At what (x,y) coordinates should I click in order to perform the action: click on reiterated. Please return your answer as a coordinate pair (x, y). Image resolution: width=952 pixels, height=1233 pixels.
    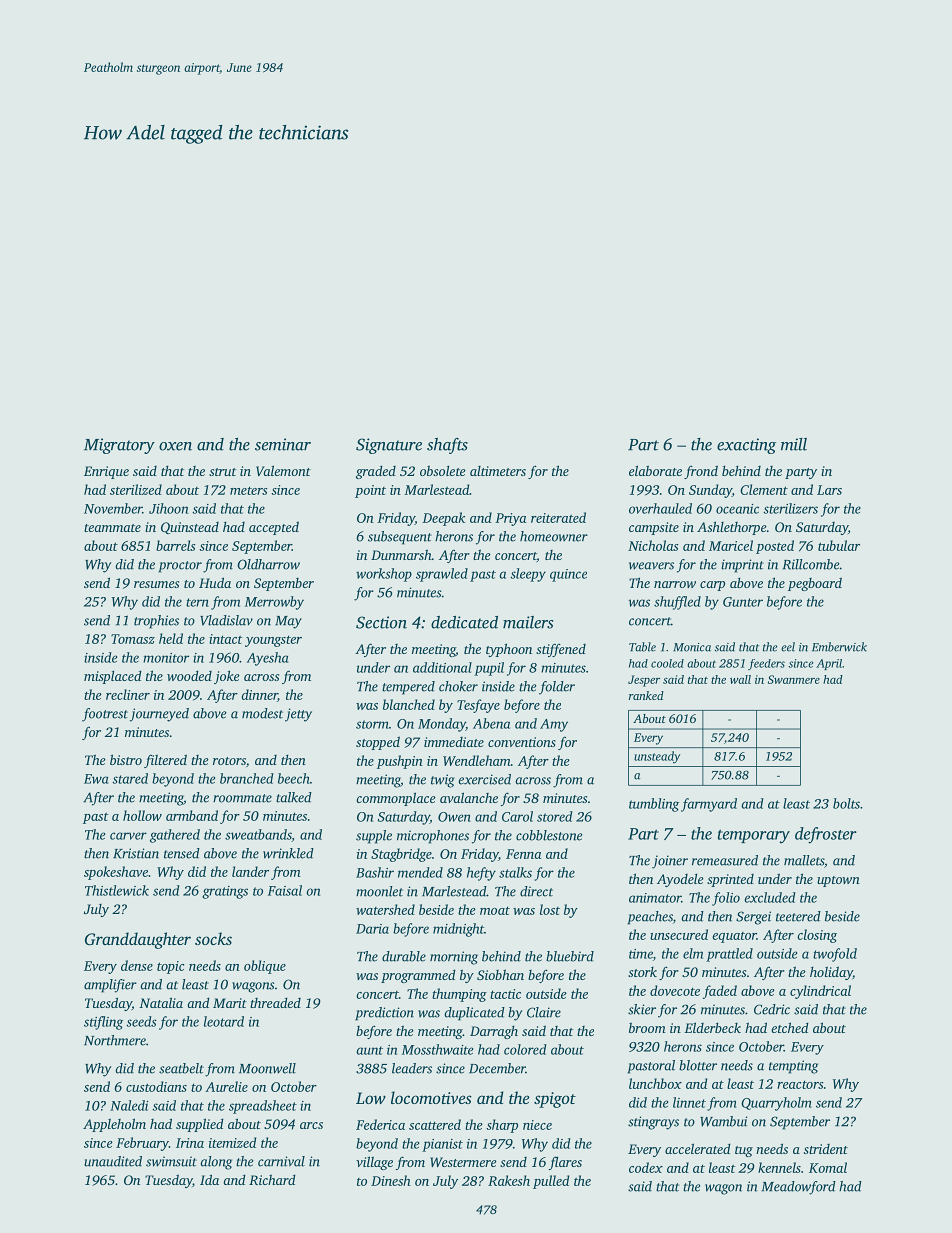
    Looking at the image, I should click on (558, 517).
